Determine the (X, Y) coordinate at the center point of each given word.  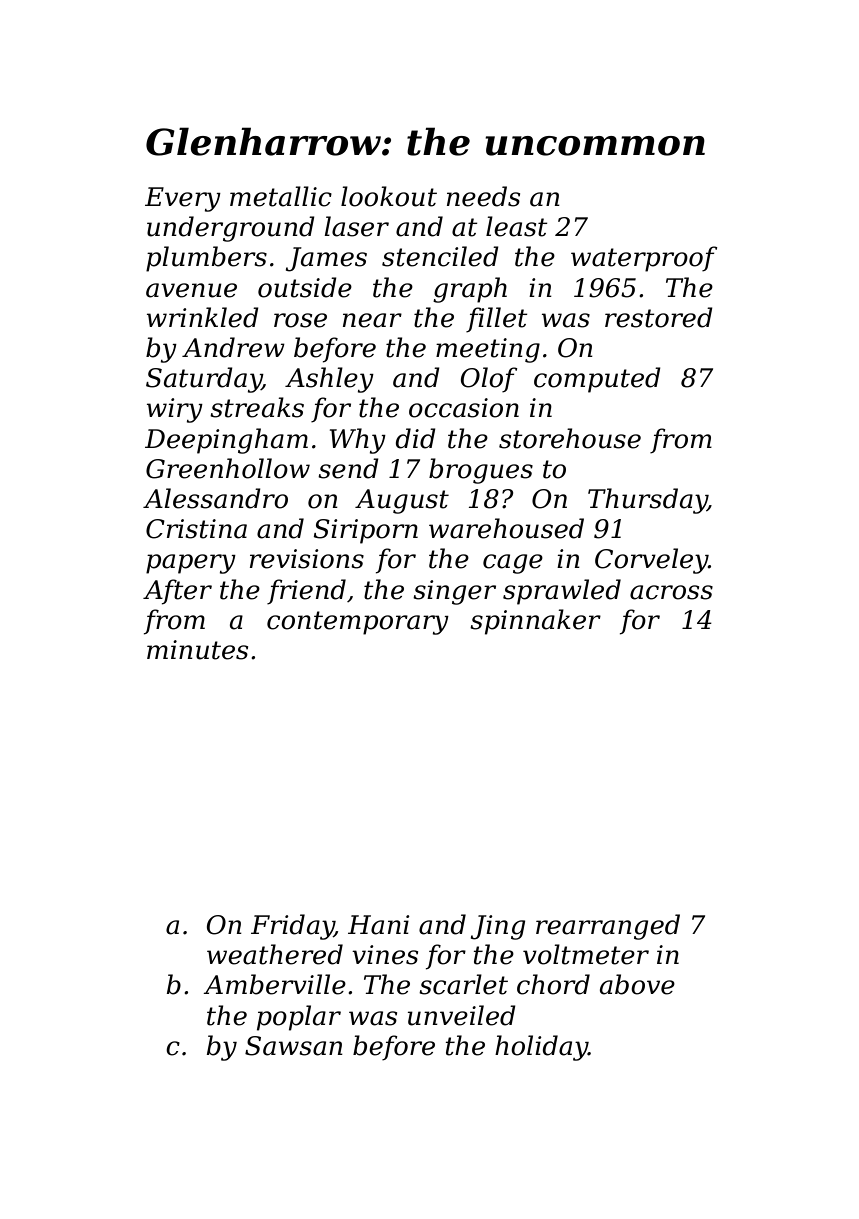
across (671, 592)
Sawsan (294, 1046)
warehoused (506, 528)
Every (183, 199)
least (517, 226)
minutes (197, 650)
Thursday (647, 501)
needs (483, 196)
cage (513, 564)
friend (306, 592)
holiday (541, 1048)
